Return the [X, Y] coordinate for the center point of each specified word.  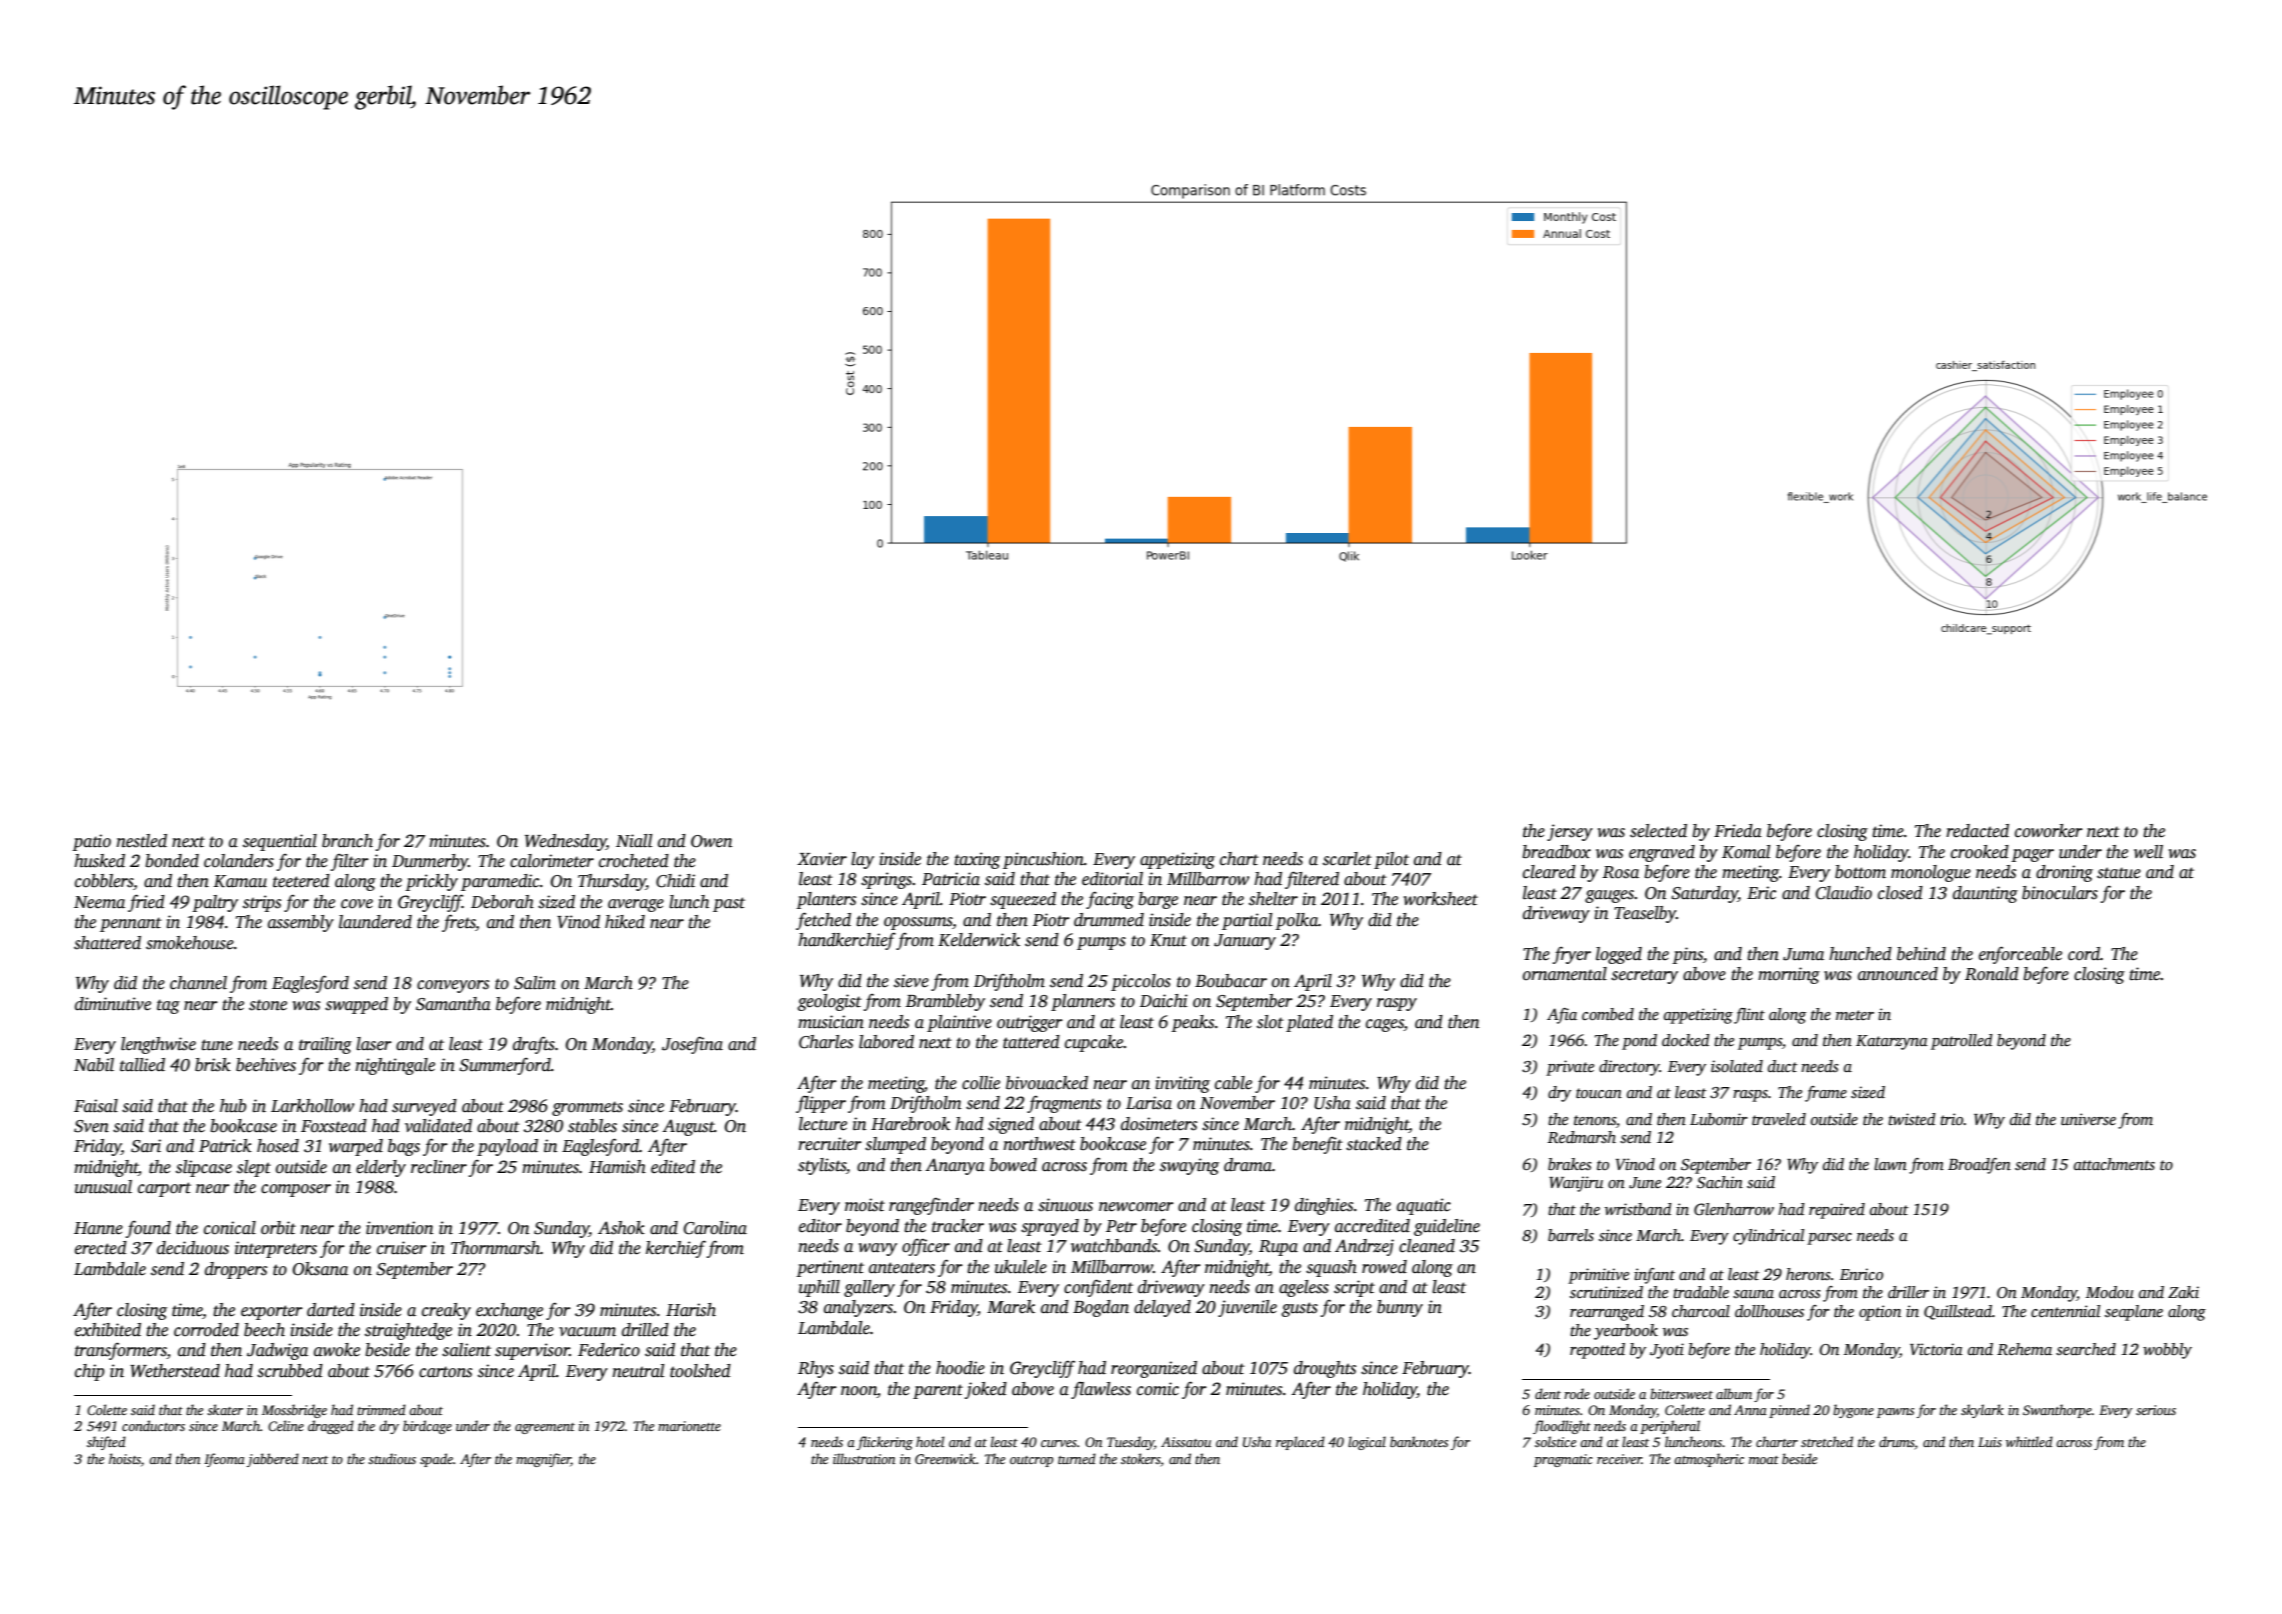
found [148, 1229]
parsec [1829, 1239]
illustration [864, 1458]
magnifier [543, 1460]
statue [2119, 873]
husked [99, 861]
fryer [1572, 955]
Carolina [715, 1228]
